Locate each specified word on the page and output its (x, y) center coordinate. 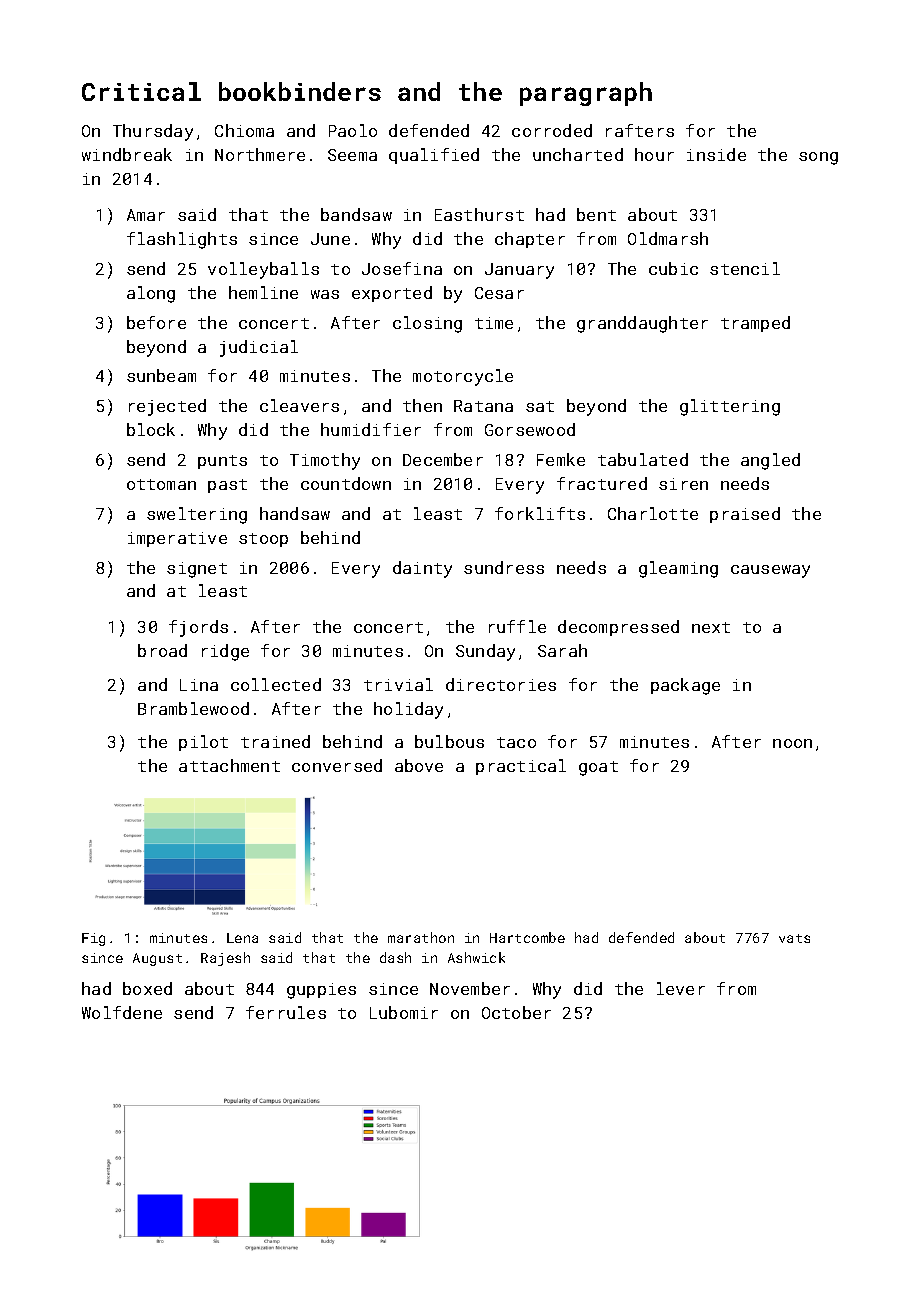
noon (792, 743)
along (151, 294)
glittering (730, 407)
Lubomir (404, 1012)
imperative (177, 539)
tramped (755, 324)
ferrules (286, 1012)
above (419, 765)
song (818, 158)
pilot (203, 743)
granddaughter (642, 324)
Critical (141, 91)
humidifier (371, 429)
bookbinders (300, 91)
